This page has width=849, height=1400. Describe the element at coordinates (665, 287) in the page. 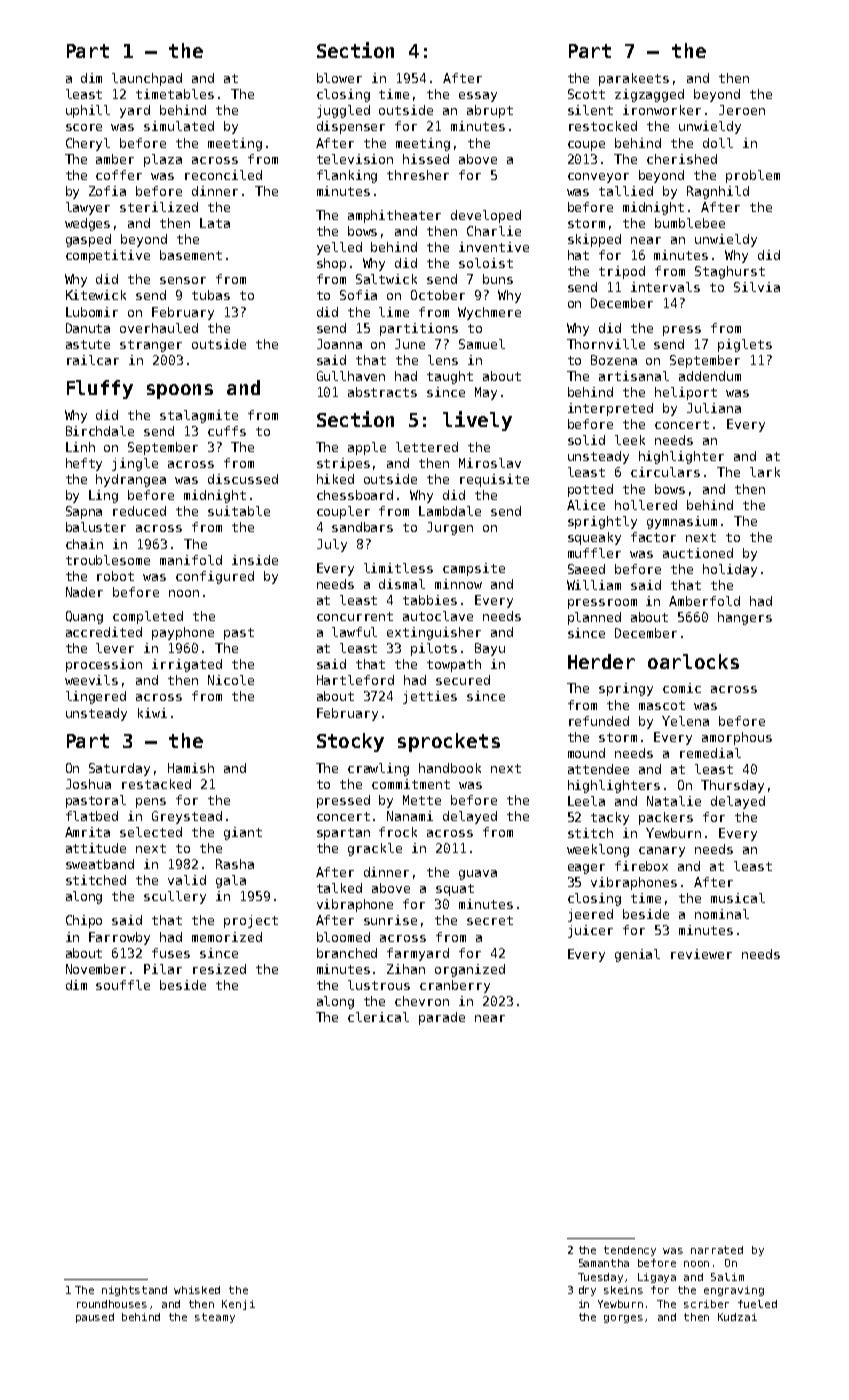

I see `intervals` at that location.
